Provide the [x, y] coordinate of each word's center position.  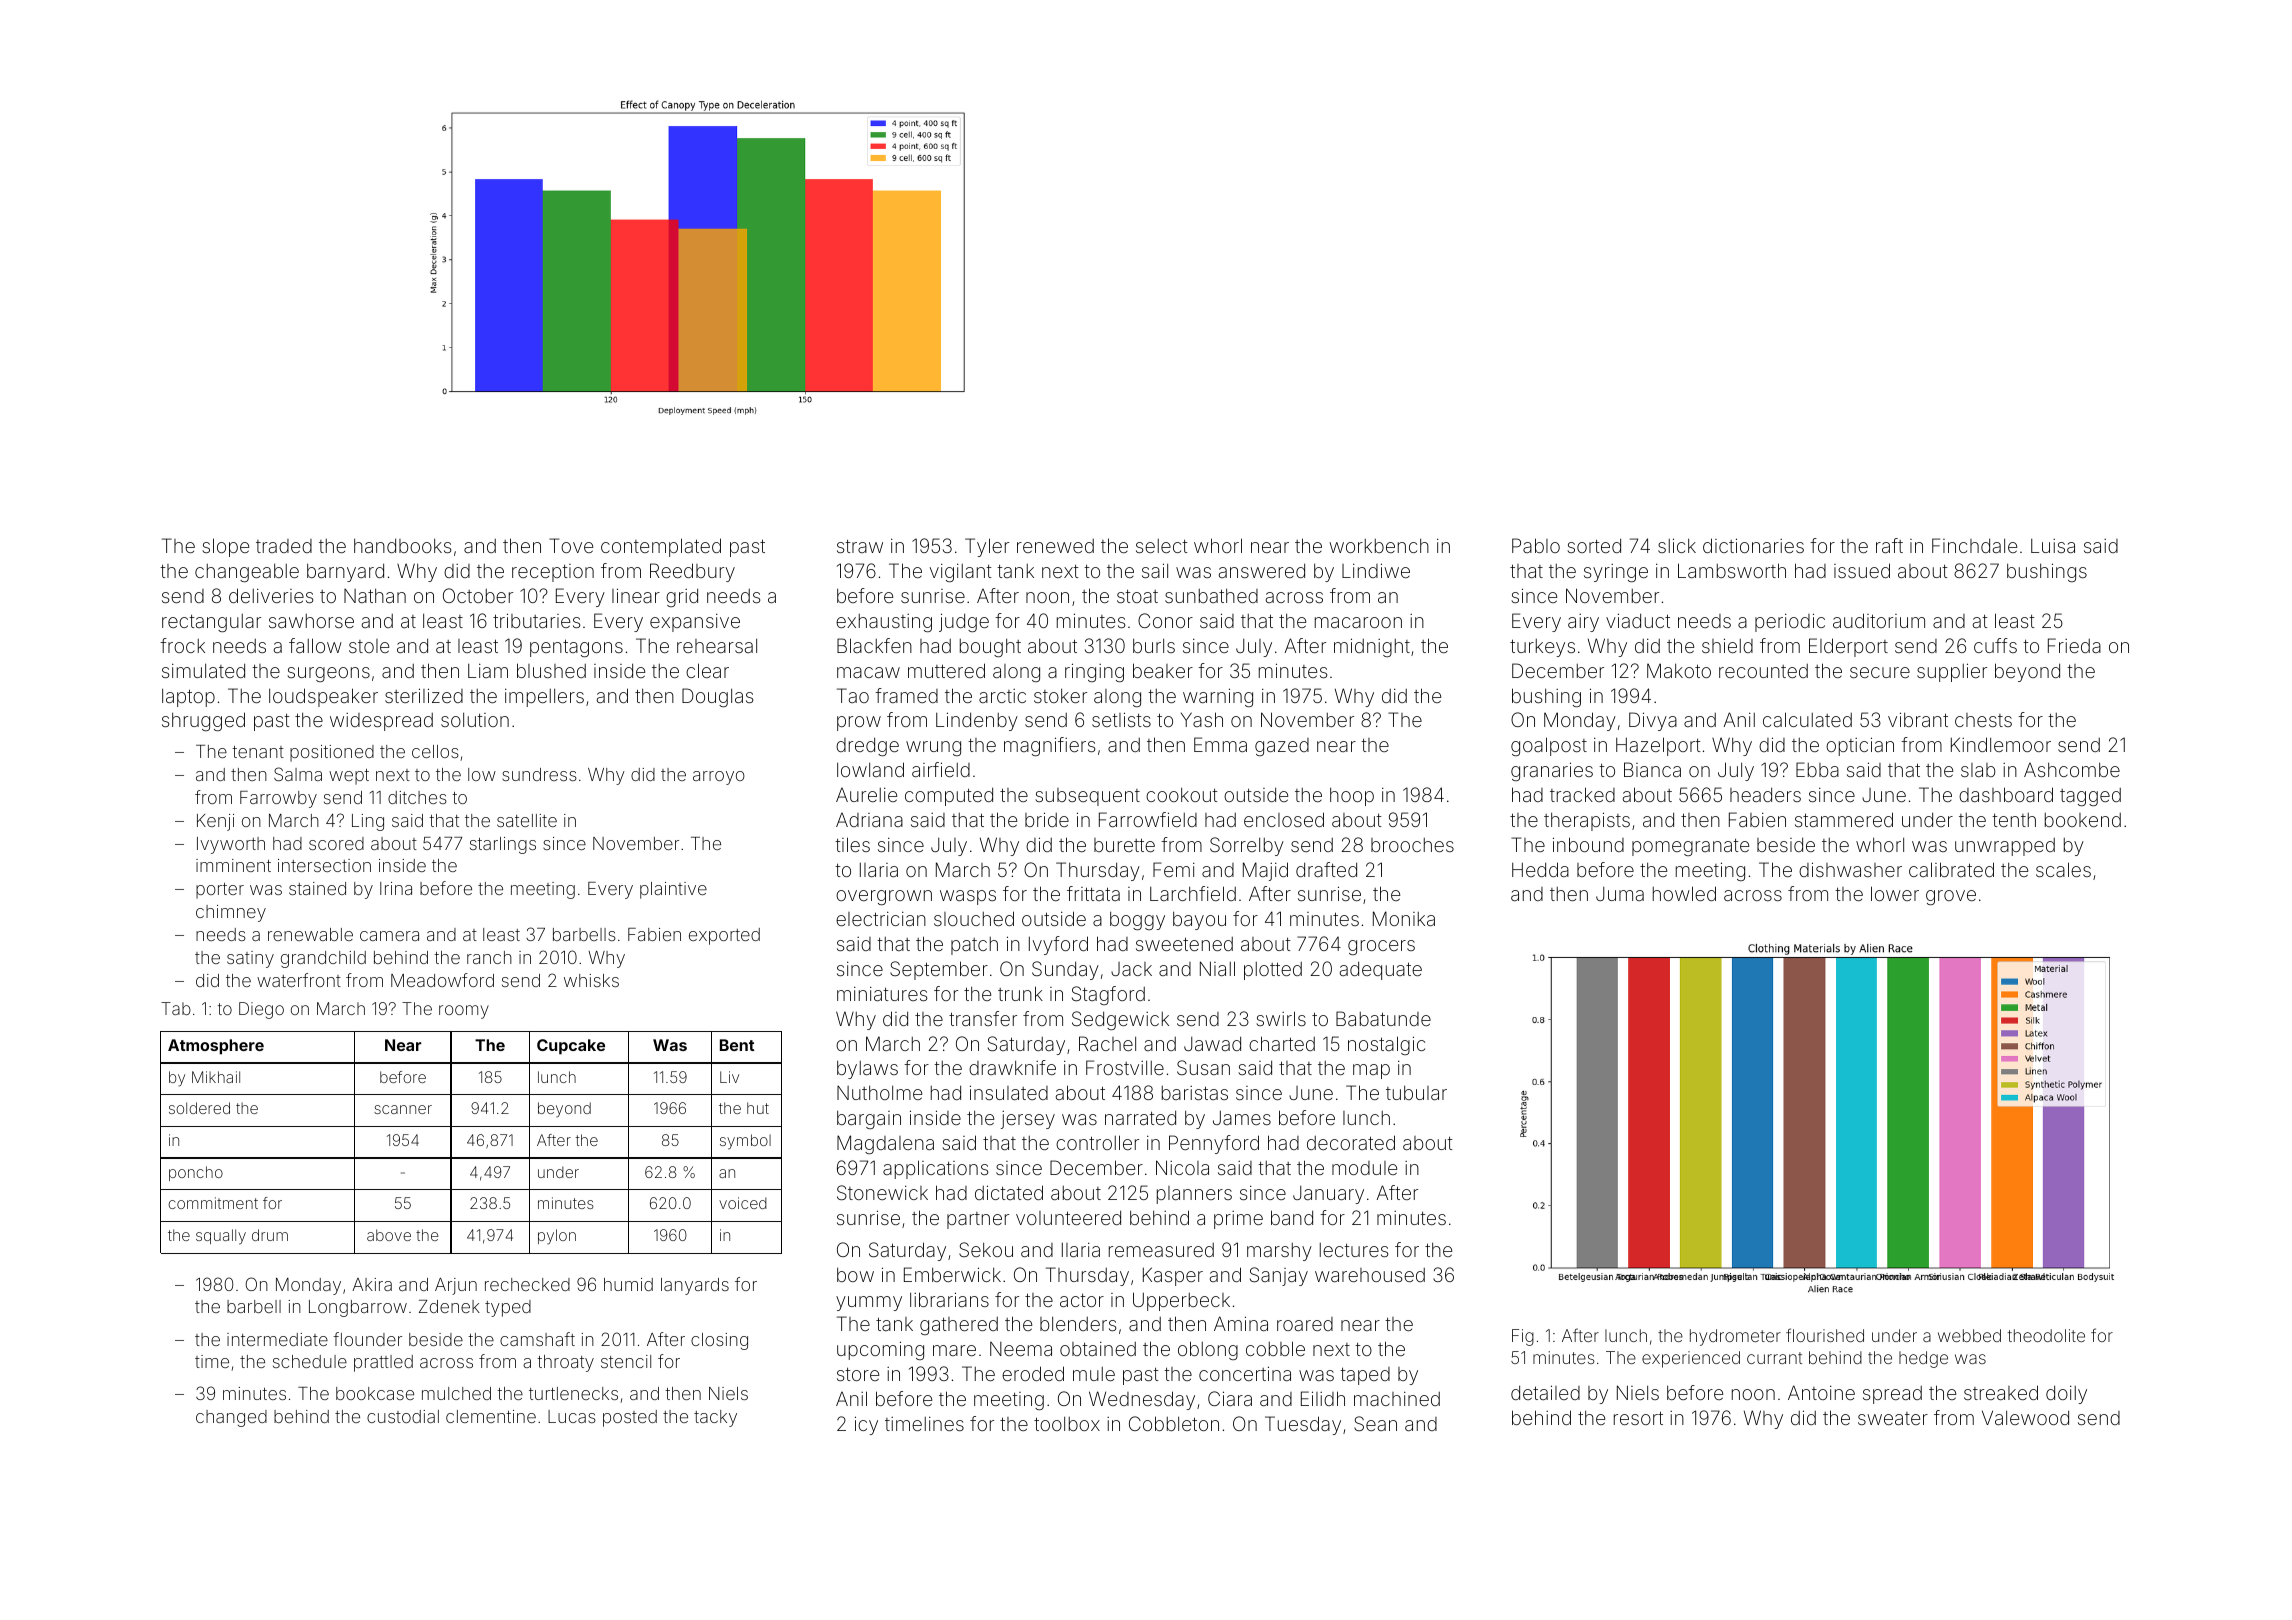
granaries [1552, 771]
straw [860, 546]
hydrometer [1735, 1337]
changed [231, 1418]
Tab [176, 1008]
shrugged [203, 721]
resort [1638, 1418]
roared [1305, 1324]
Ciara [1230, 1398]
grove [1951, 897]
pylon [557, 1237]
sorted [1594, 545]
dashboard [2006, 794]
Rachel [1107, 1043]
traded [284, 546]
